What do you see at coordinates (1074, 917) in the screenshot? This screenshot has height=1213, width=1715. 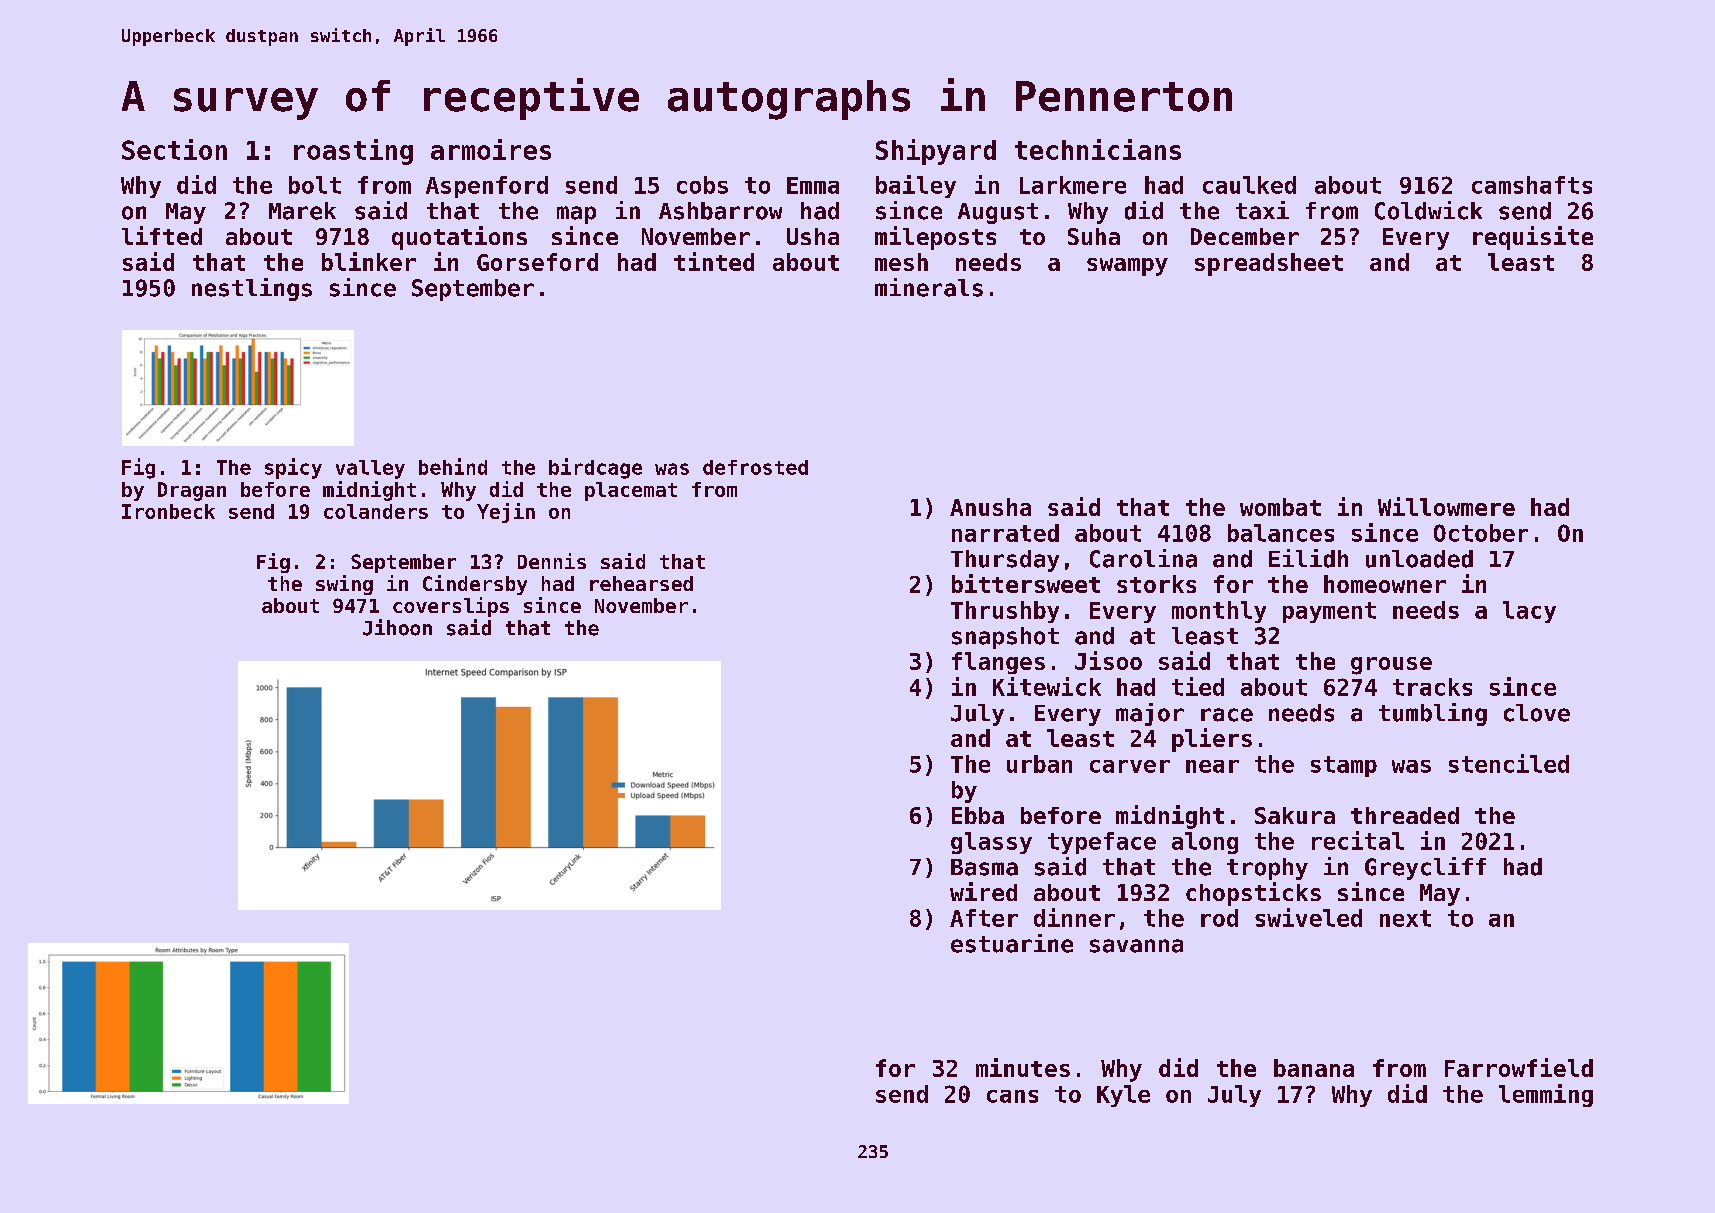 I see `dinner` at bounding box center [1074, 917].
